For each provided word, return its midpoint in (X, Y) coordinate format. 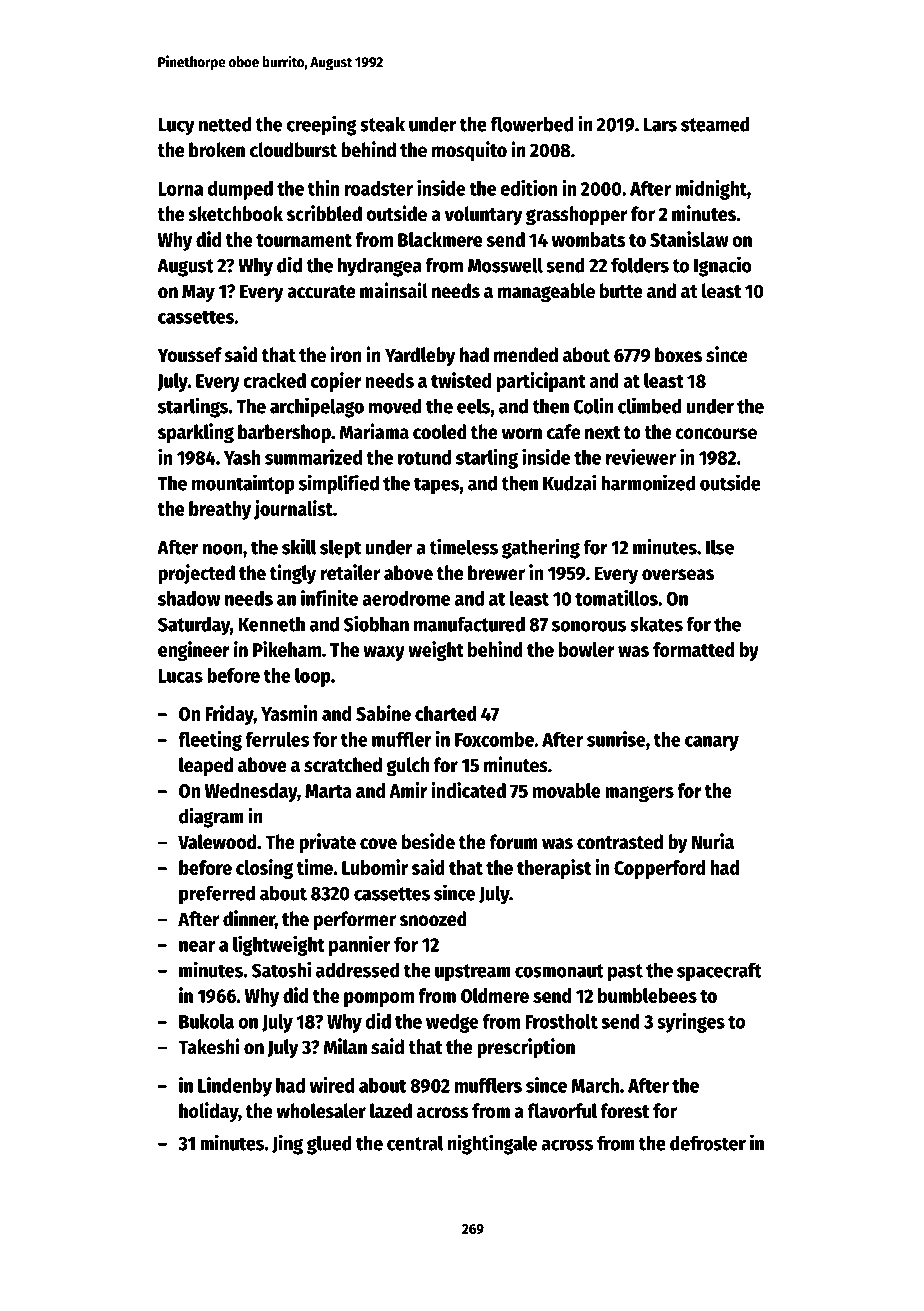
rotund (424, 457)
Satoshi (281, 969)
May (198, 293)
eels (473, 406)
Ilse (720, 547)
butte (621, 291)
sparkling (196, 433)
